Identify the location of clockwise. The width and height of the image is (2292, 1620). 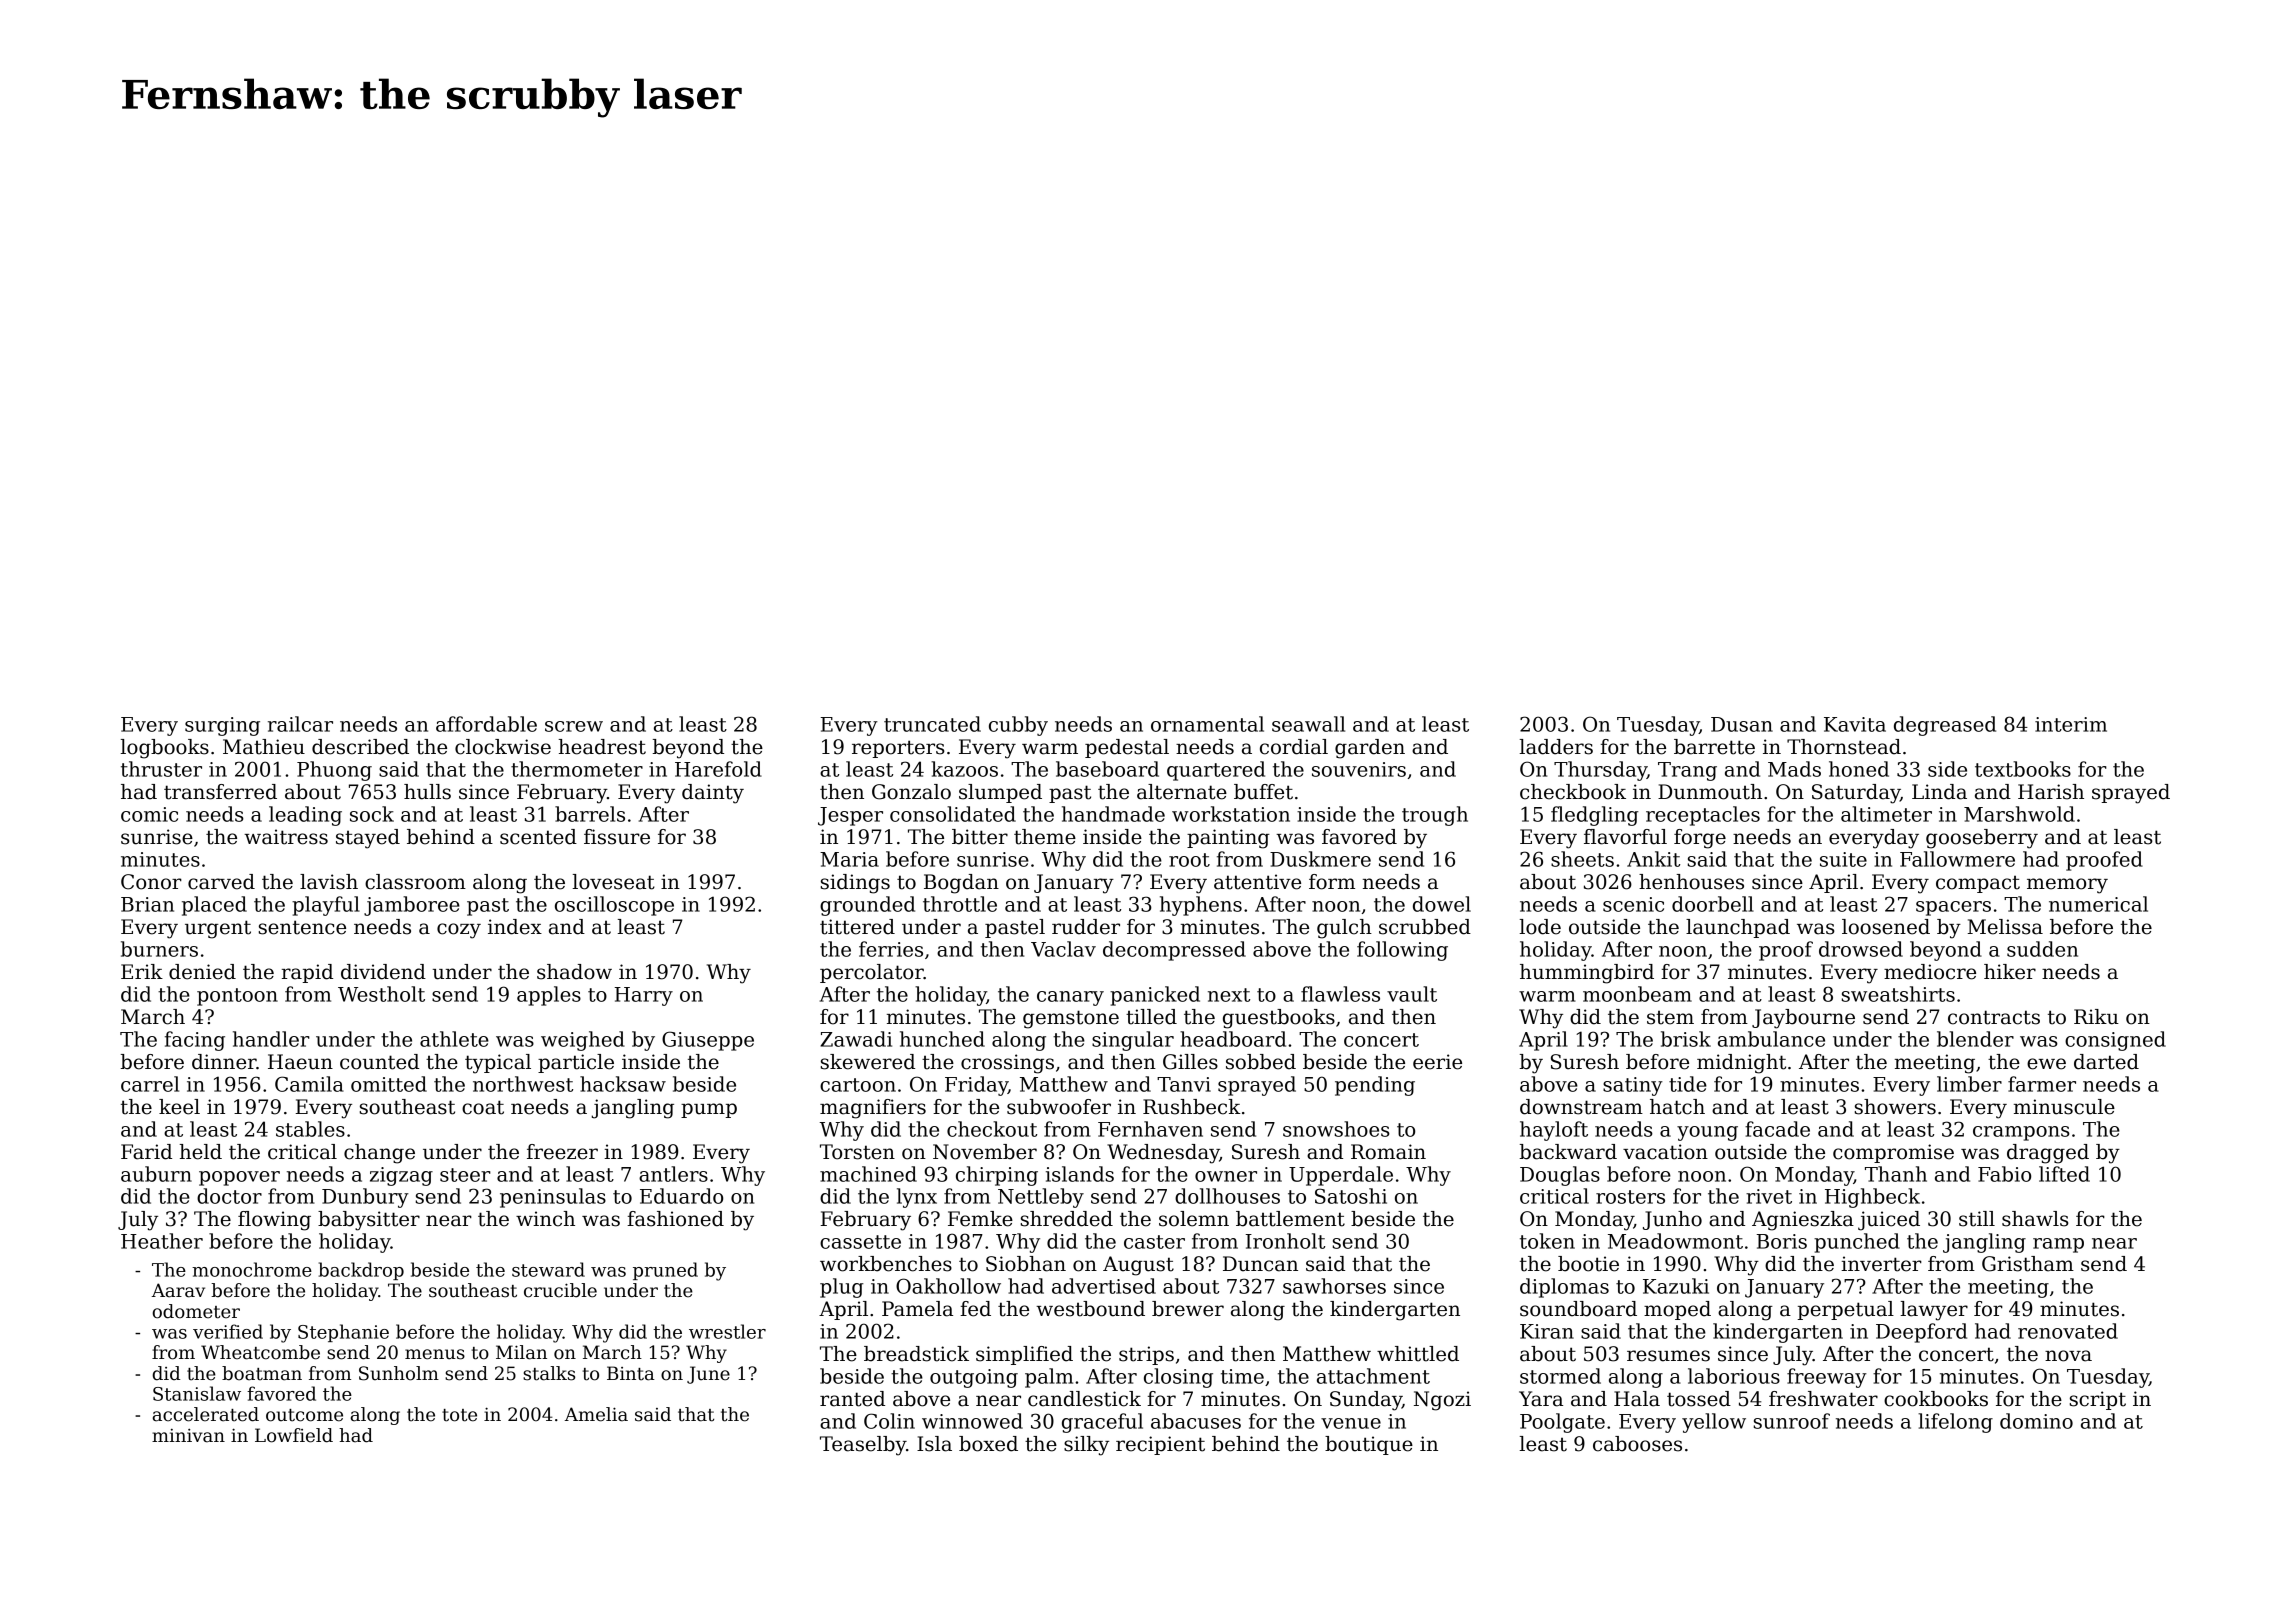
(503, 747).
